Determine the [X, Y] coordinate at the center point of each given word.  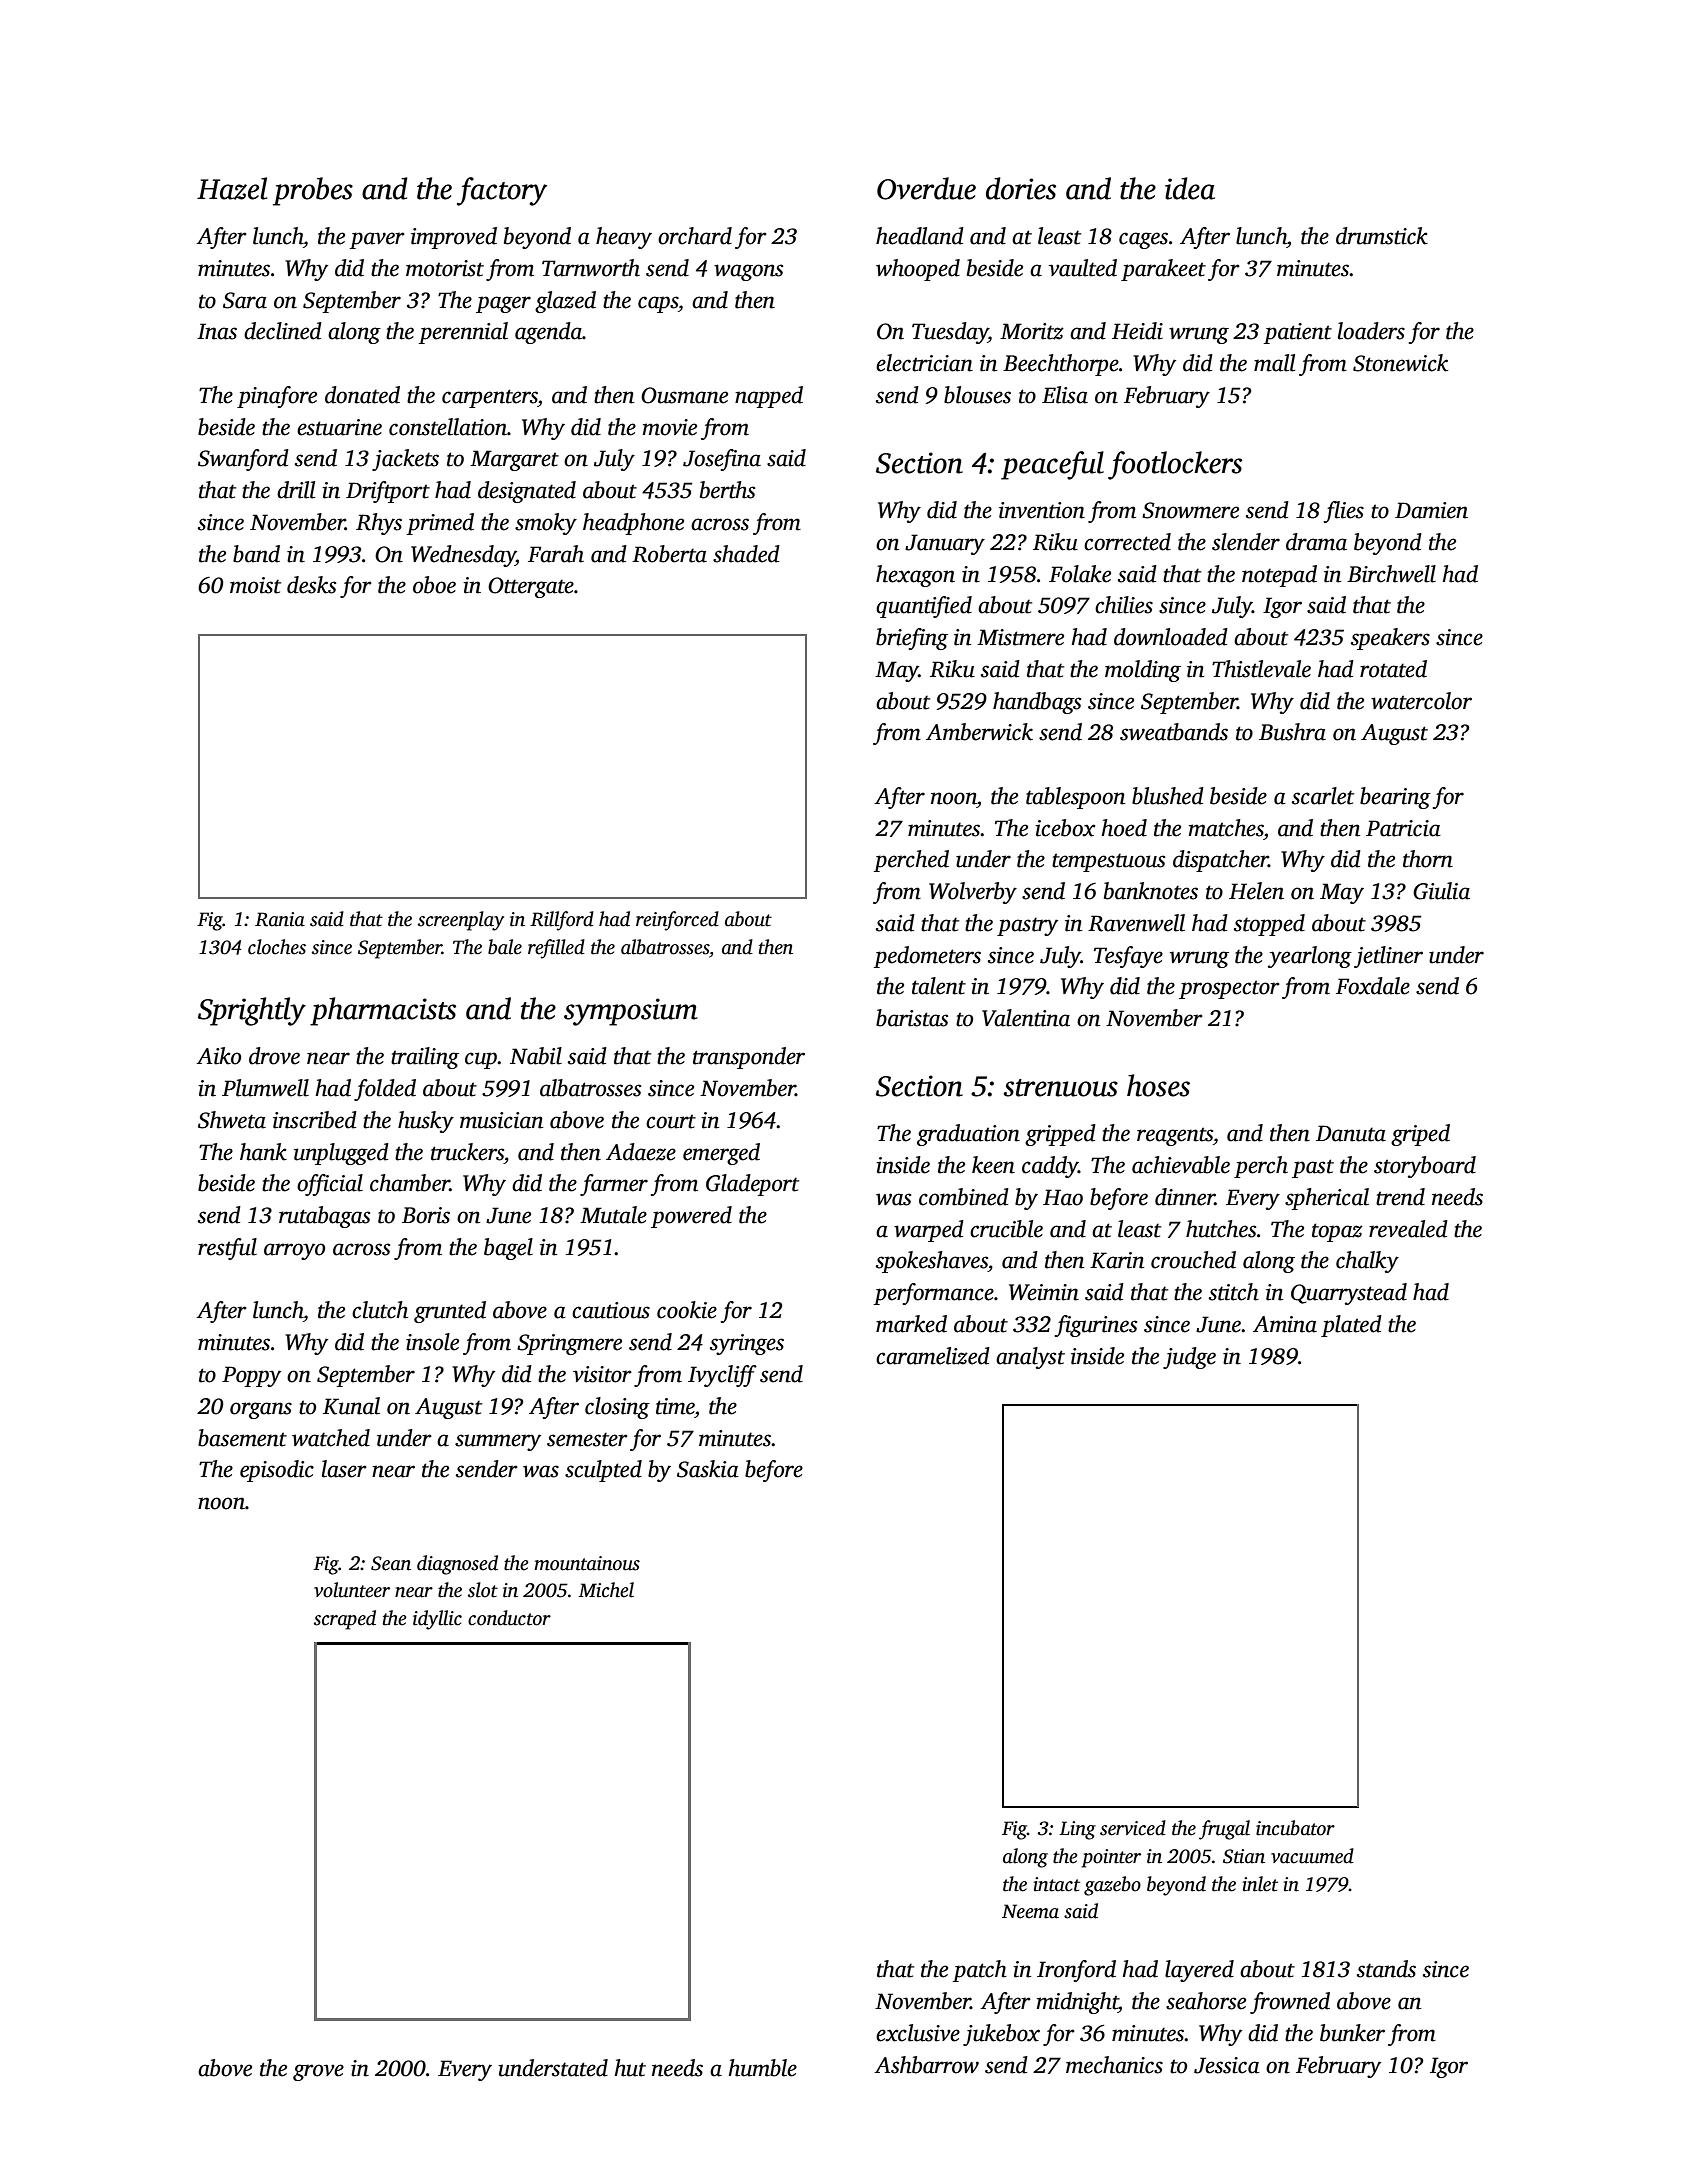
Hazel [232, 188]
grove [318, 2072]
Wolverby [973, 893]
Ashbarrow [926, 2065]
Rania [280, 919]
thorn [1428, 859]
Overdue [926, 188]
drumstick [1382, 236]
